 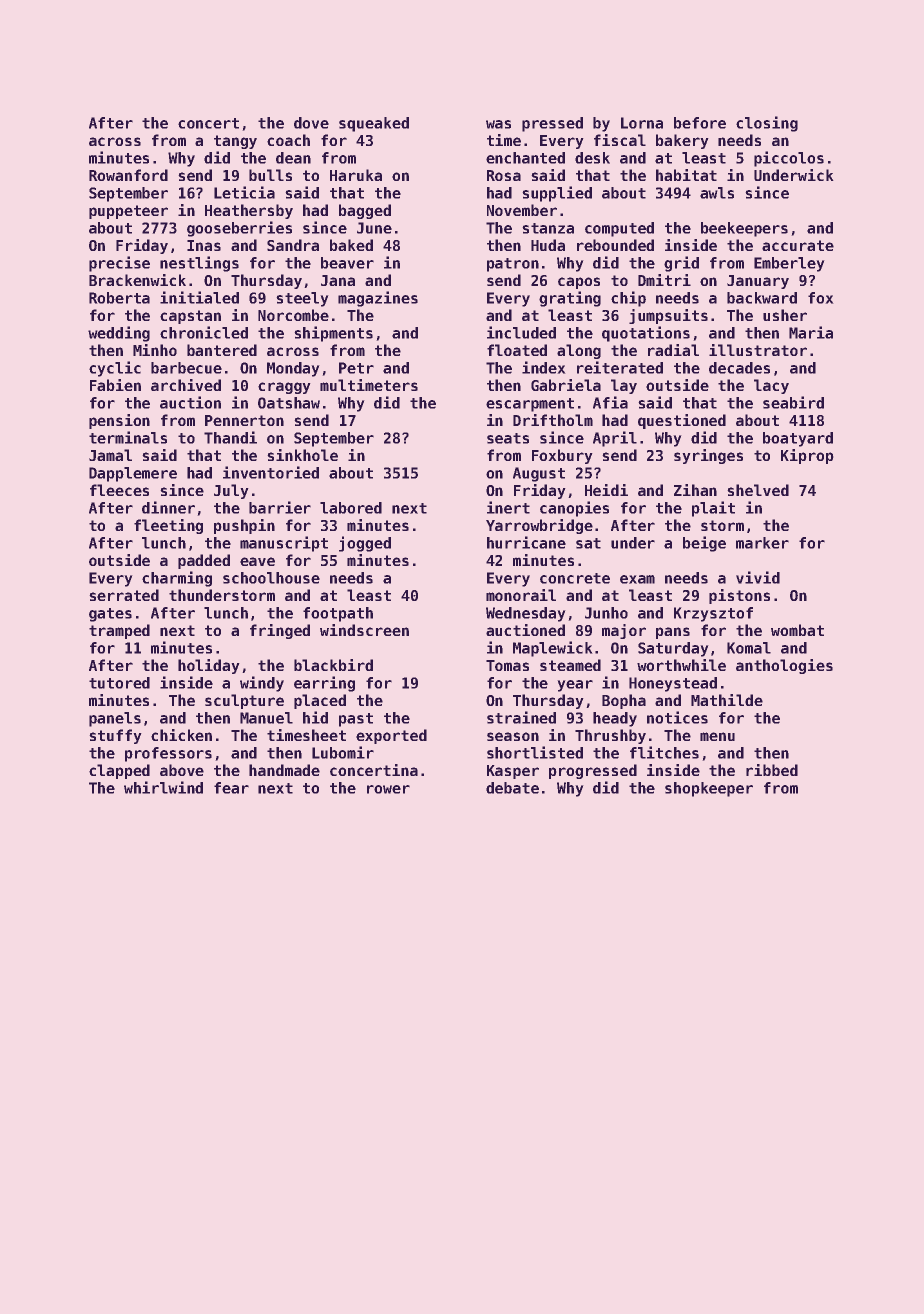 What do you see at coordinates (507, 665) in the screenshot?
I see `Tomas` at bounding box center [507, 665].
